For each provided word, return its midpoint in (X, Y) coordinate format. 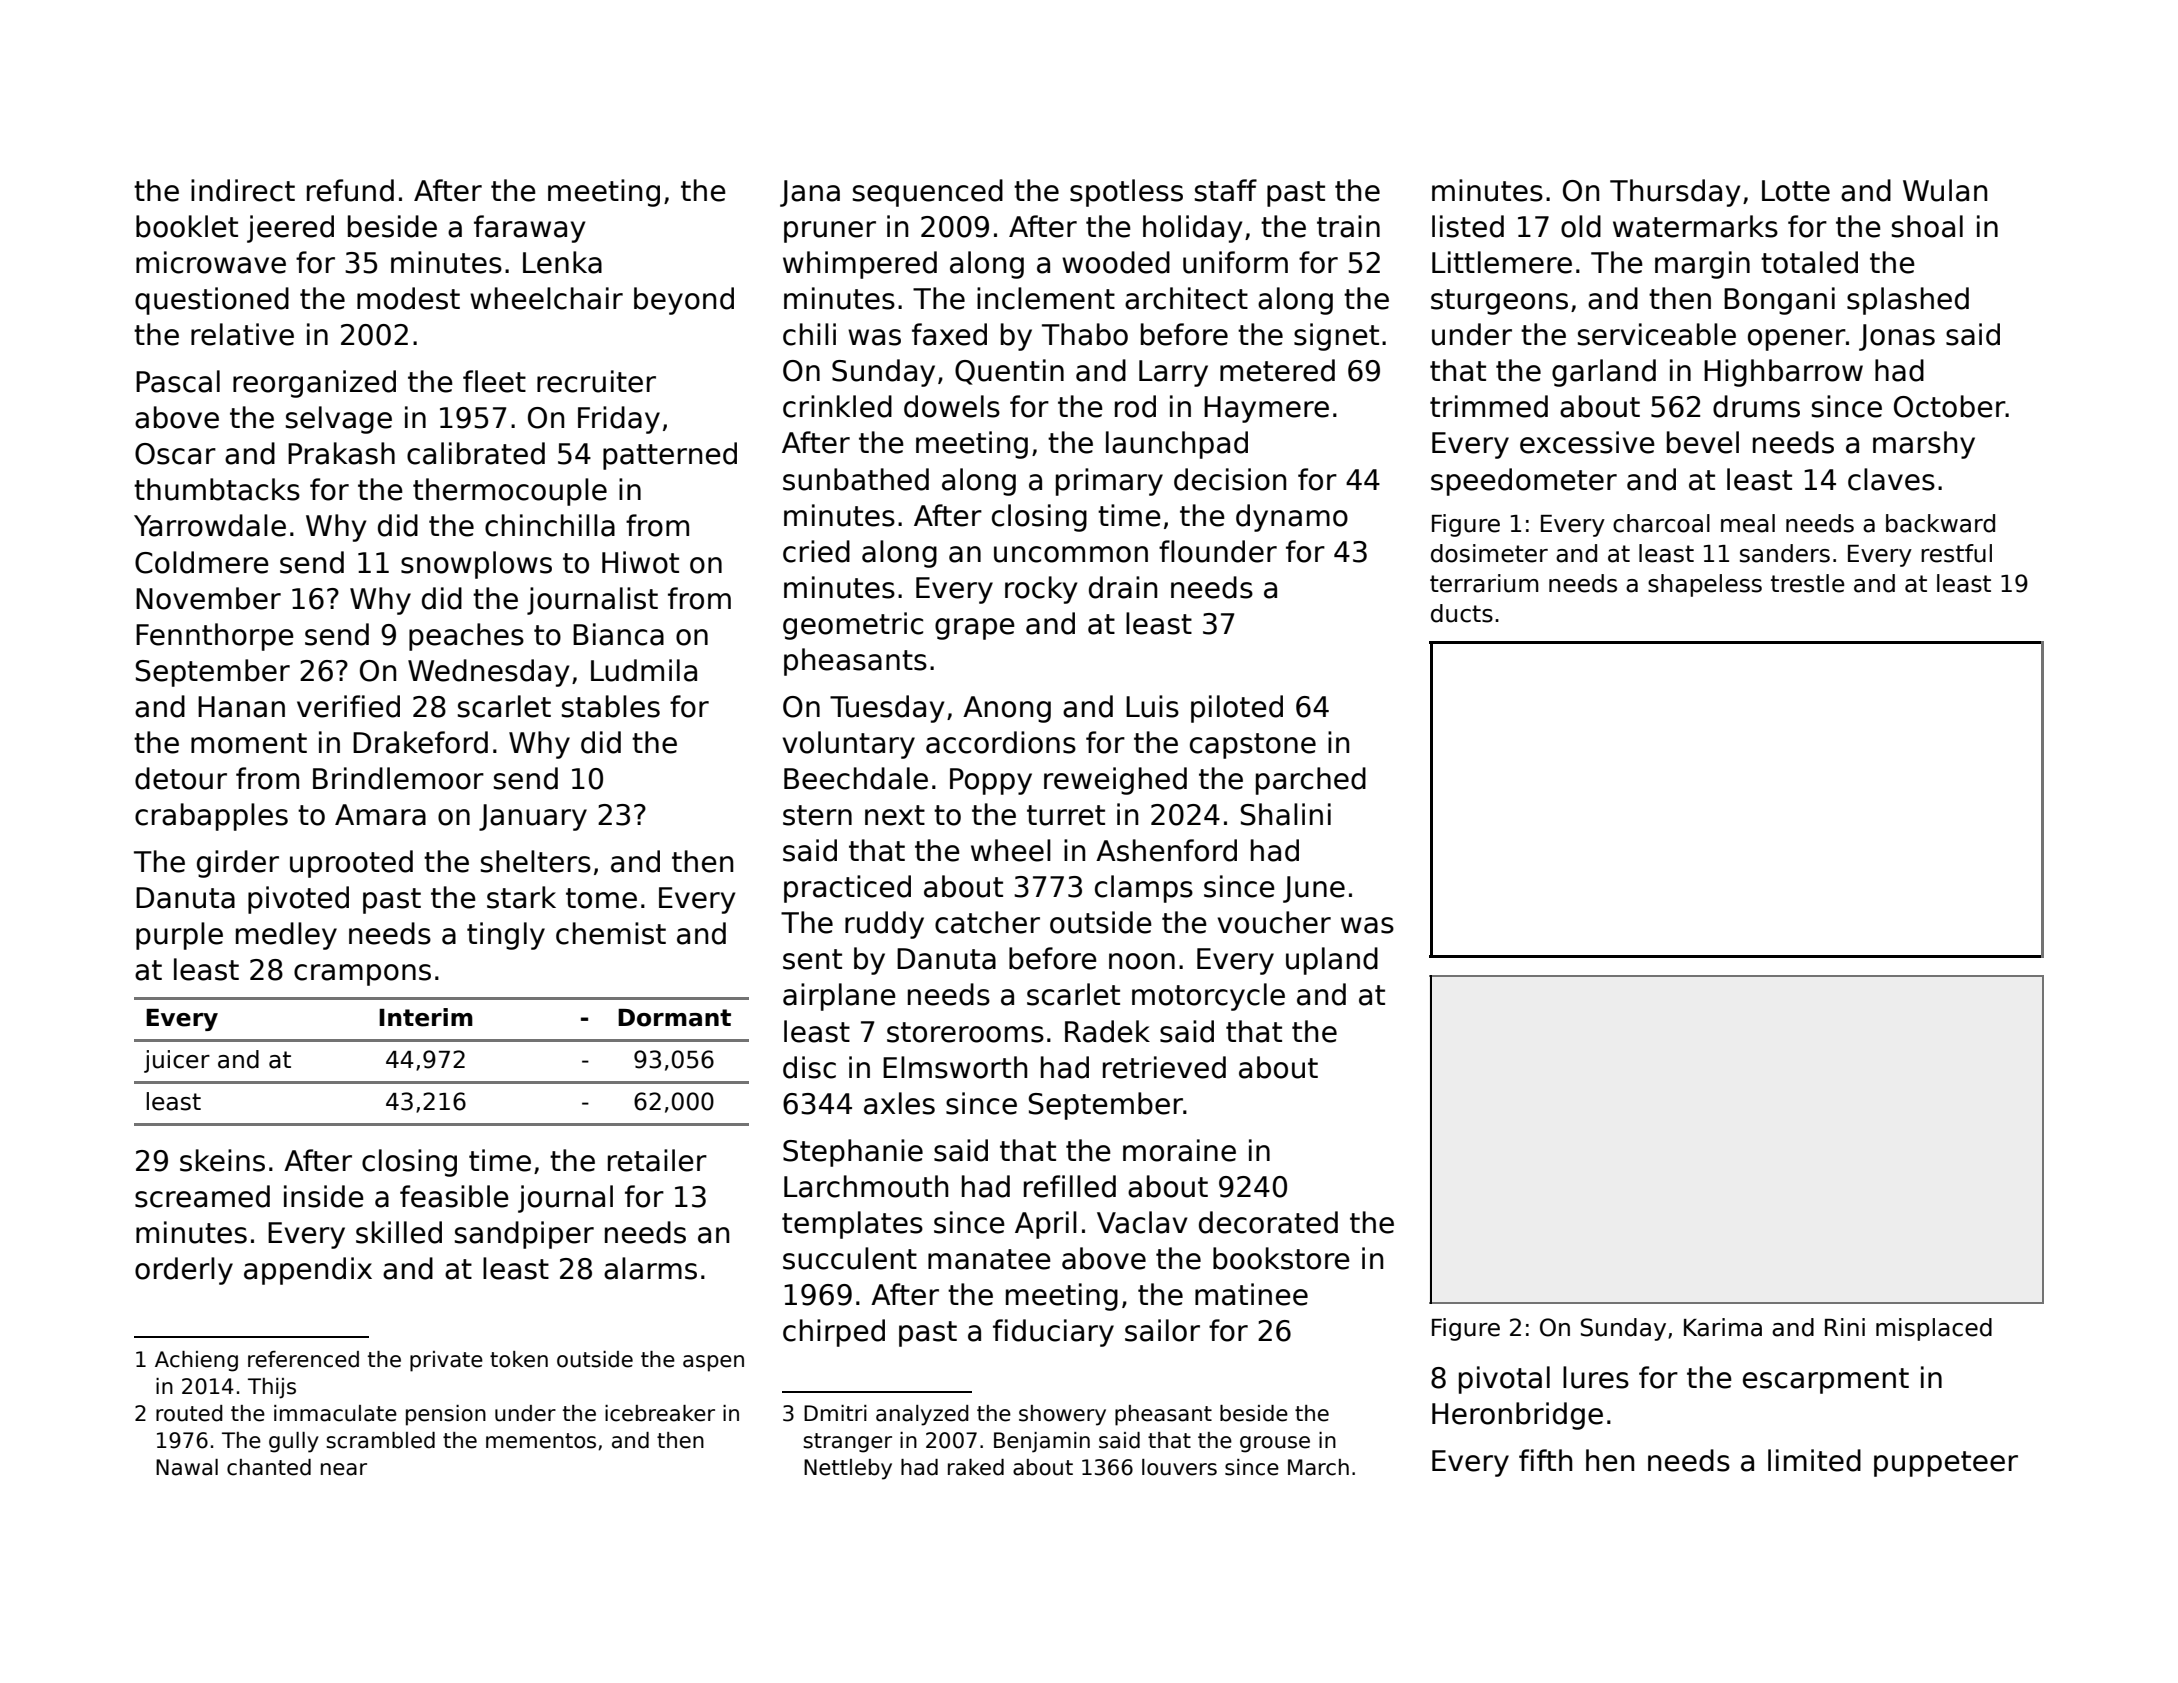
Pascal (178, 381)
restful (1956, 553)
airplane (839, 997)
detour (181, 778)
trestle (1808, 583)
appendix (308, 1271)
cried (816, 551)
